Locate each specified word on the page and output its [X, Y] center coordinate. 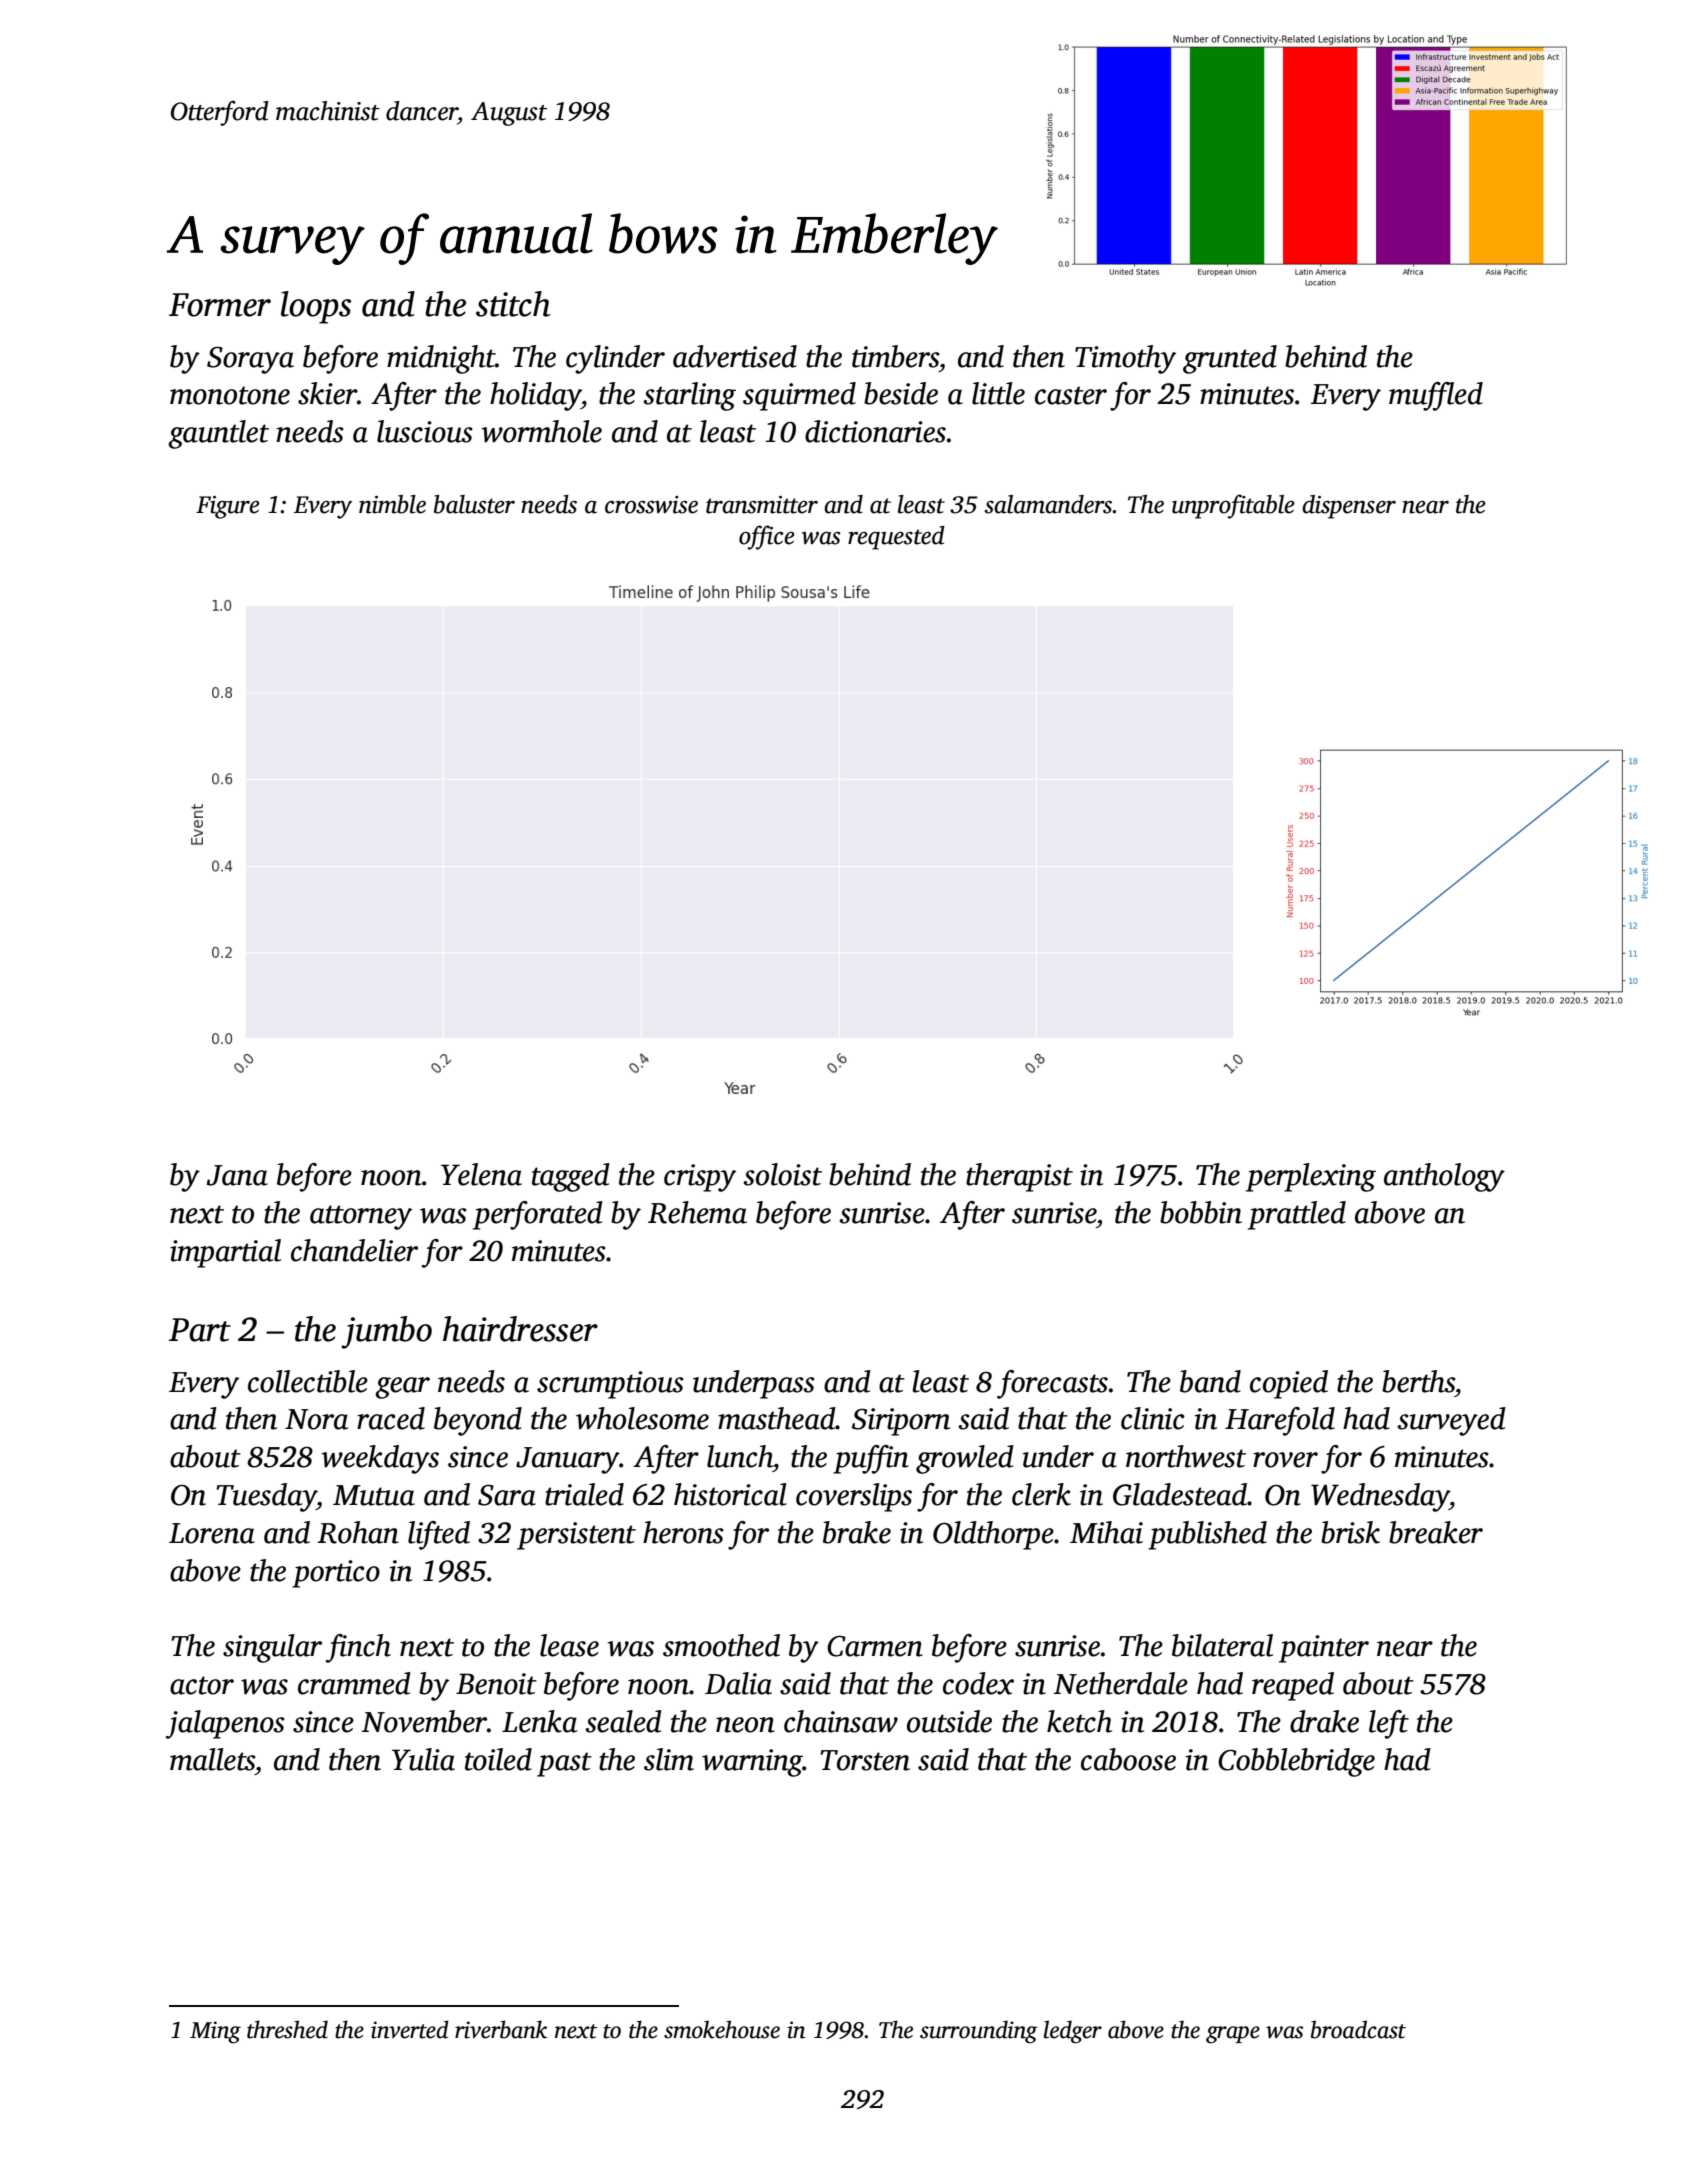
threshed [287, 2029]
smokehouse [722, 2029]
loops [316, 307]
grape [1233, 2035]
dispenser [1349, 507]
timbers [895, 356]
